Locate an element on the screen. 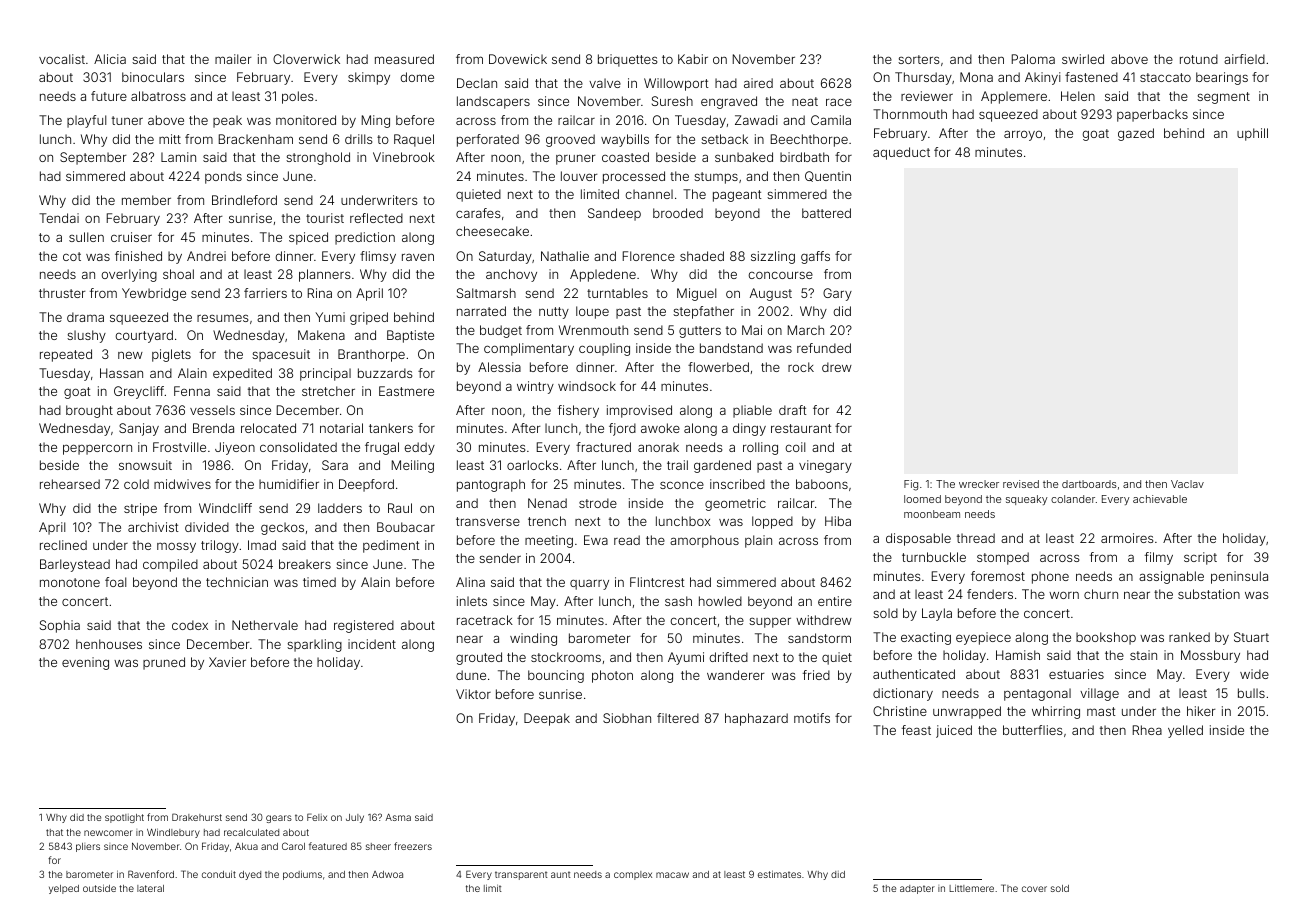 The image size is (1308, 924). archivist is located at coordinates (153, 527).
